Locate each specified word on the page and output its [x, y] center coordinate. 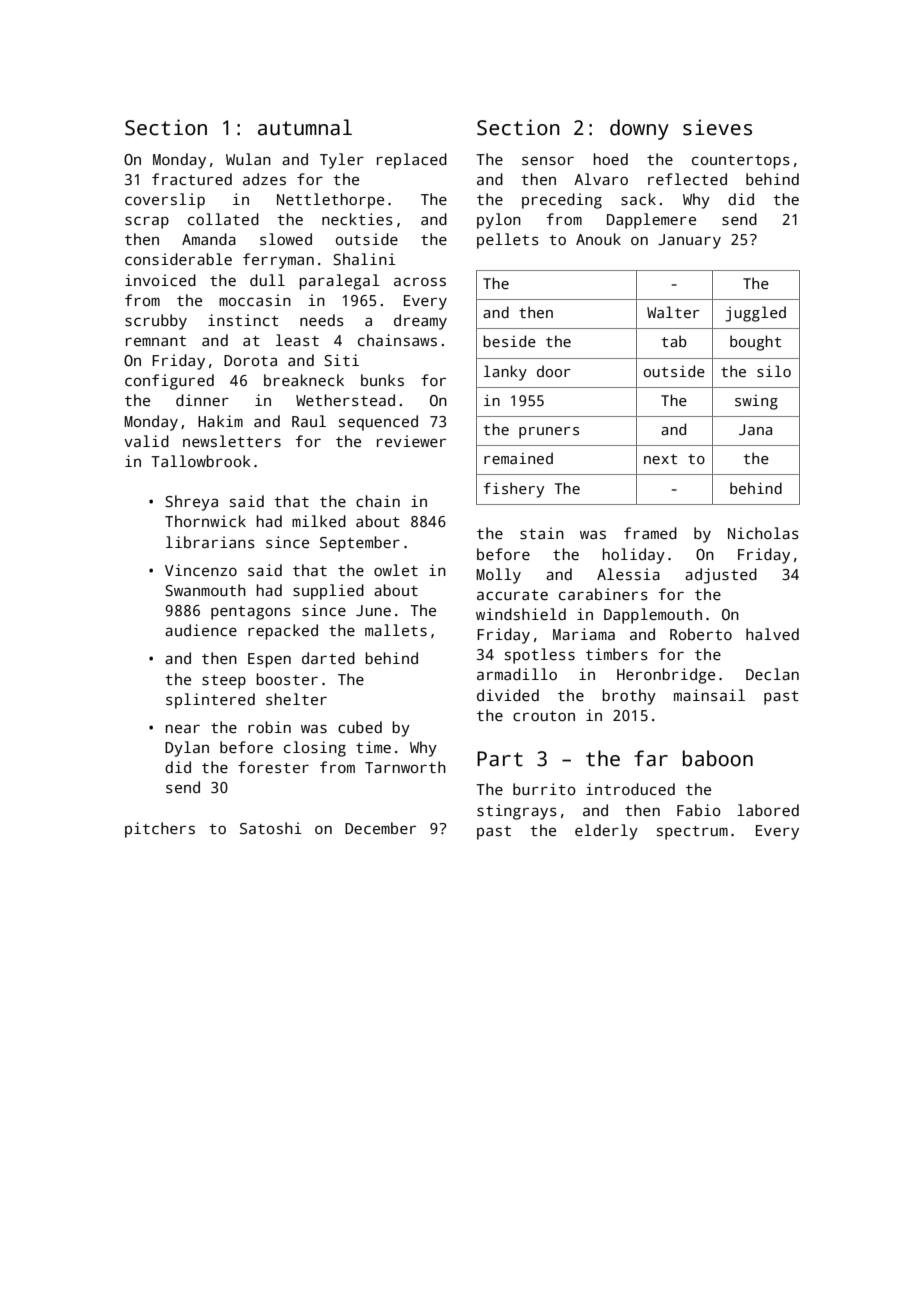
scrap [147, 222]
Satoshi [271, 828]
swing [756, 402]
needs [322, 320]
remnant [156, 341]
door [554, 371]
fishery [514, 490]
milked [319, 521]
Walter [673, 312]
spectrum [692, 833]
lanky [505, 373]
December [380, 828]
